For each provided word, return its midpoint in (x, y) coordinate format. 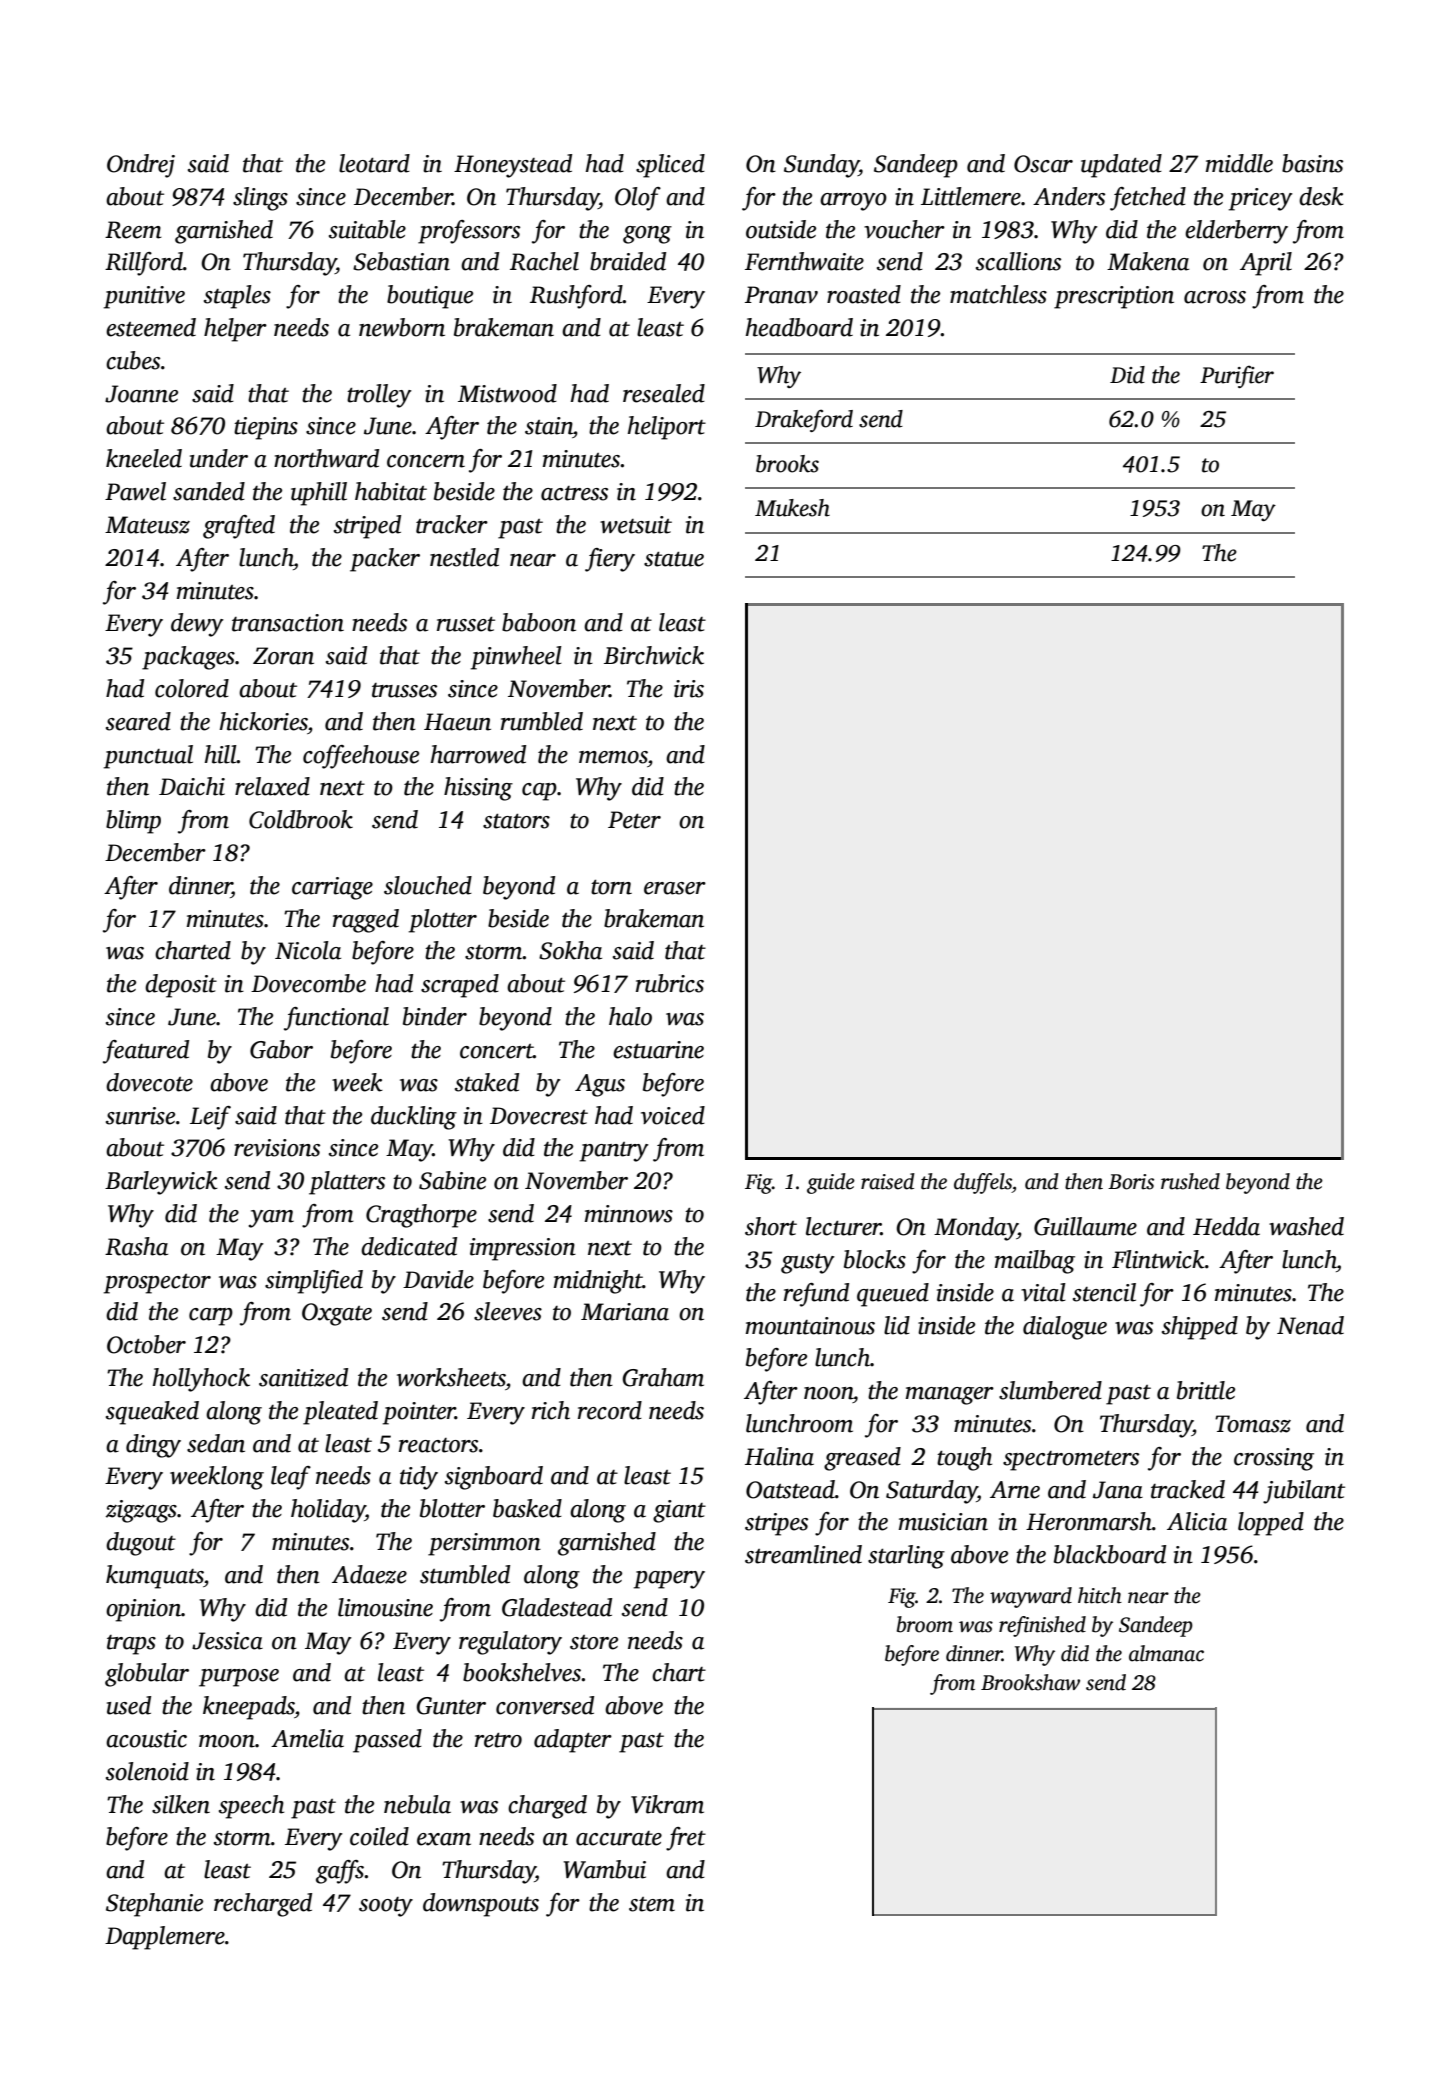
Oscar (1043, 164)
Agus (600, 1085)
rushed (1190, 1181)
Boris (1131, 1182)
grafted (239, 527)
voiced (673, 1115)
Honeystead (513, 166)
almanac (1166, 1653)
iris (689, 689)
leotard (374, 163)
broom (925, 1624)
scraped (460, 986)
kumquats (154, 1577)
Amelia (307, 1738)
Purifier (1237, 376)
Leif (210, 1118)
